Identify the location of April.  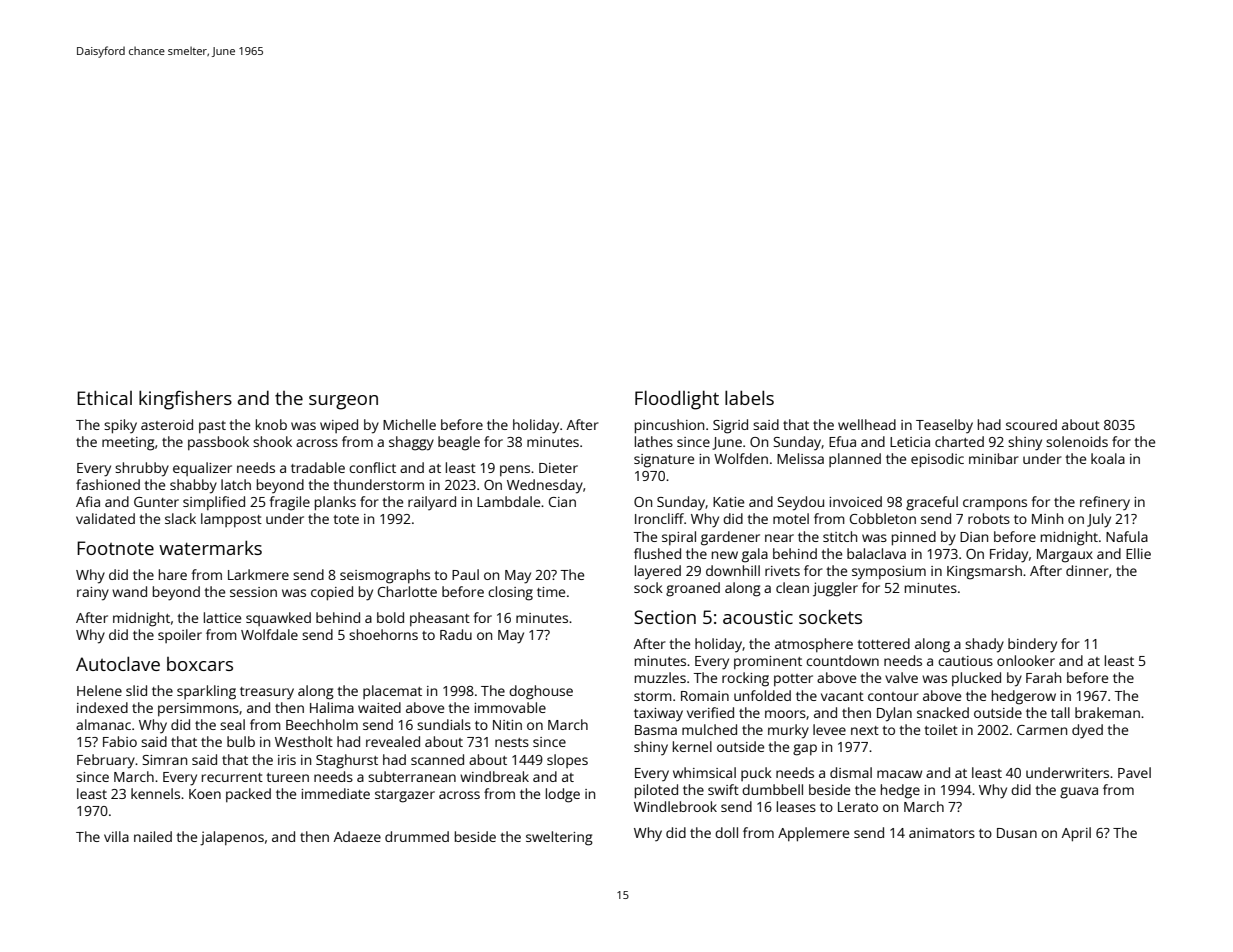
(1076, 834).
